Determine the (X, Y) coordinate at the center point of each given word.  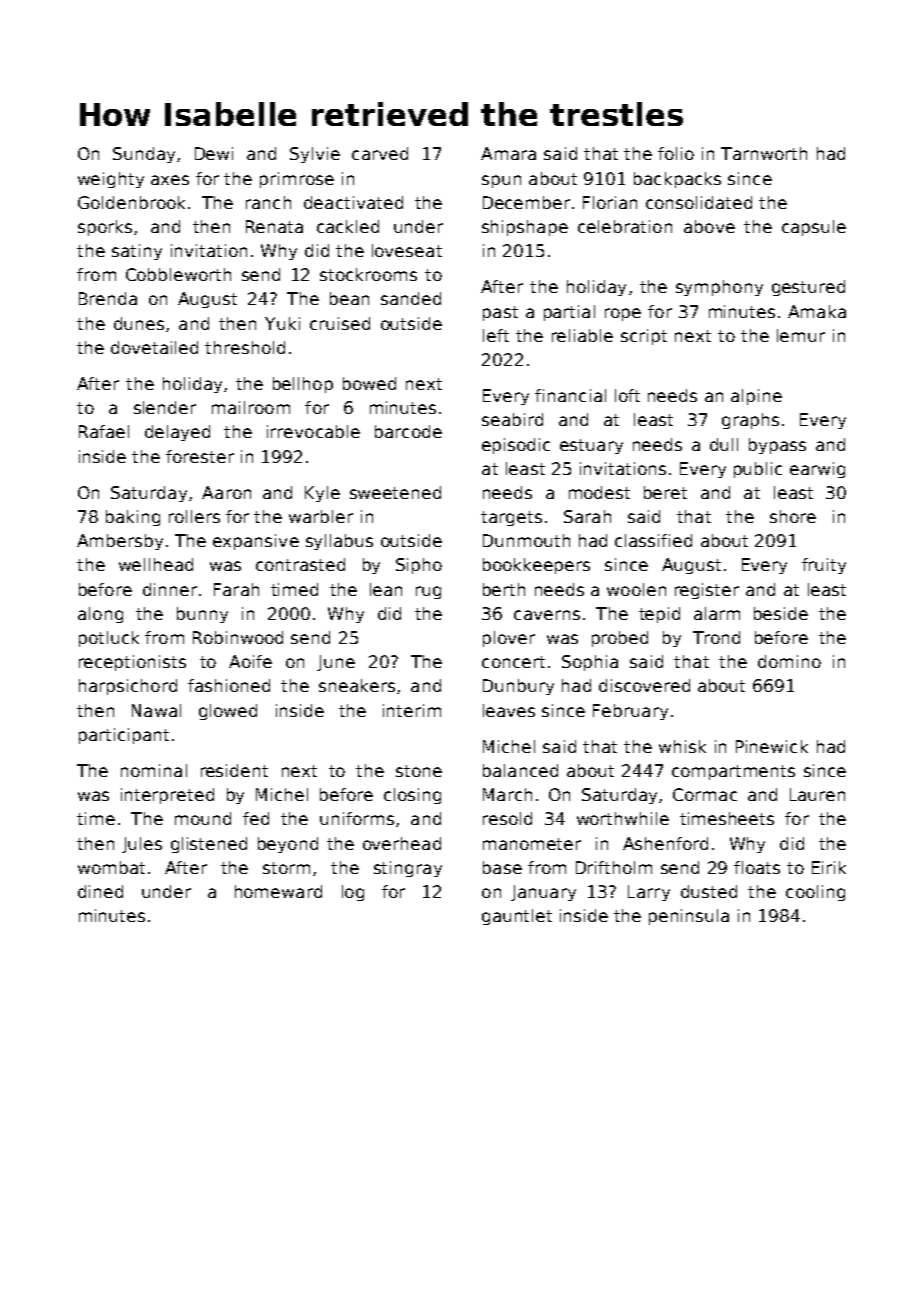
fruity (824, 566)
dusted (709, 891)
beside (781, 613)
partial (569, 313)
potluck (109, 639)
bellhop (303, 385)
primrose (297, 180)
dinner (170, 589)
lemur (801, 335)
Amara (508, 153)
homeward (278, 891)
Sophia (590, 663)
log (353, 893)
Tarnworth (764, 153)
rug (428, 592)
